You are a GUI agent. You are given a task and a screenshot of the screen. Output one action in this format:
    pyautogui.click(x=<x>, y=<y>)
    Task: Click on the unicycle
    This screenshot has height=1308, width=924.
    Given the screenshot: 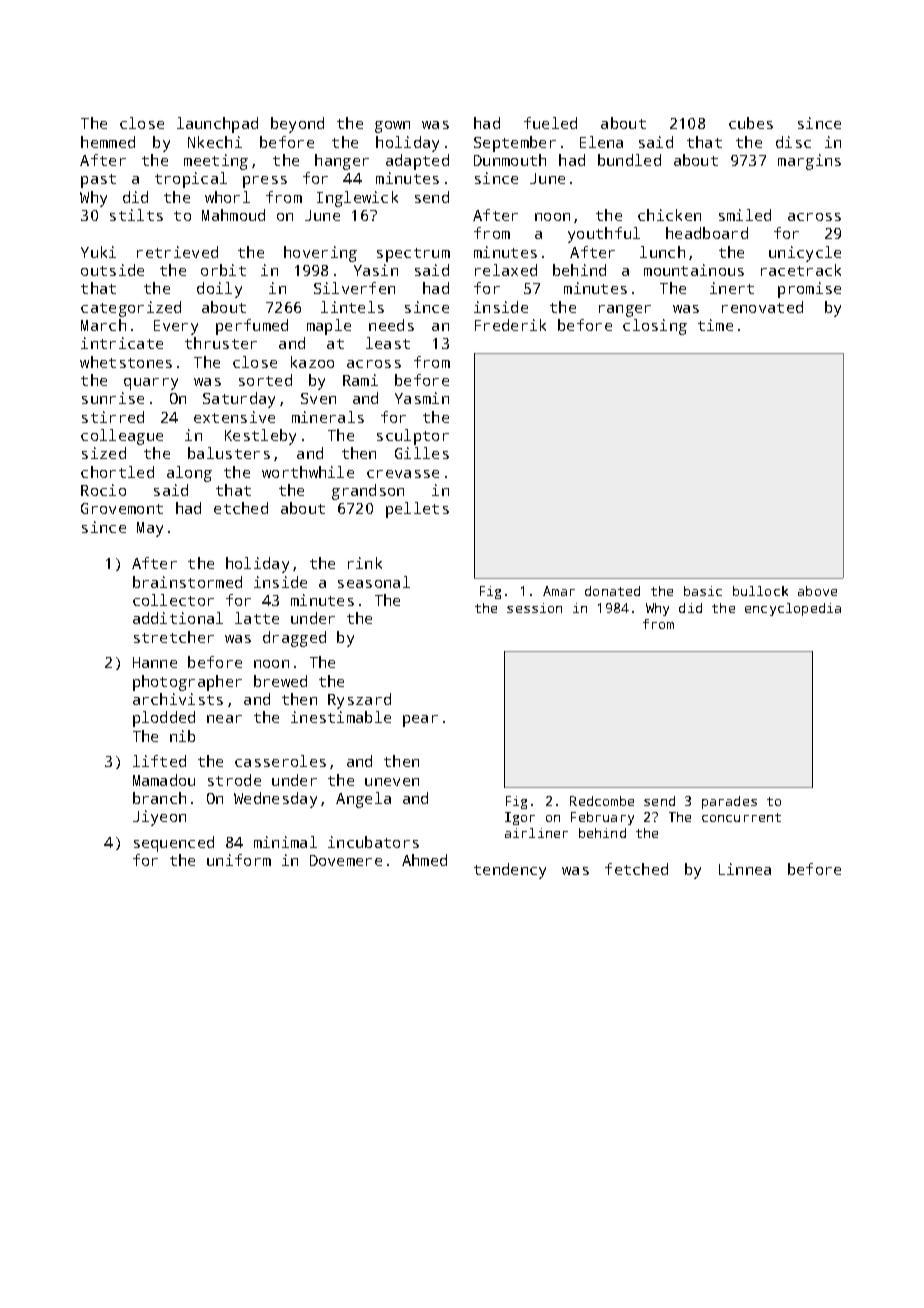 What is the action you would take?
    pyautogui.click(x=805, y=254)
